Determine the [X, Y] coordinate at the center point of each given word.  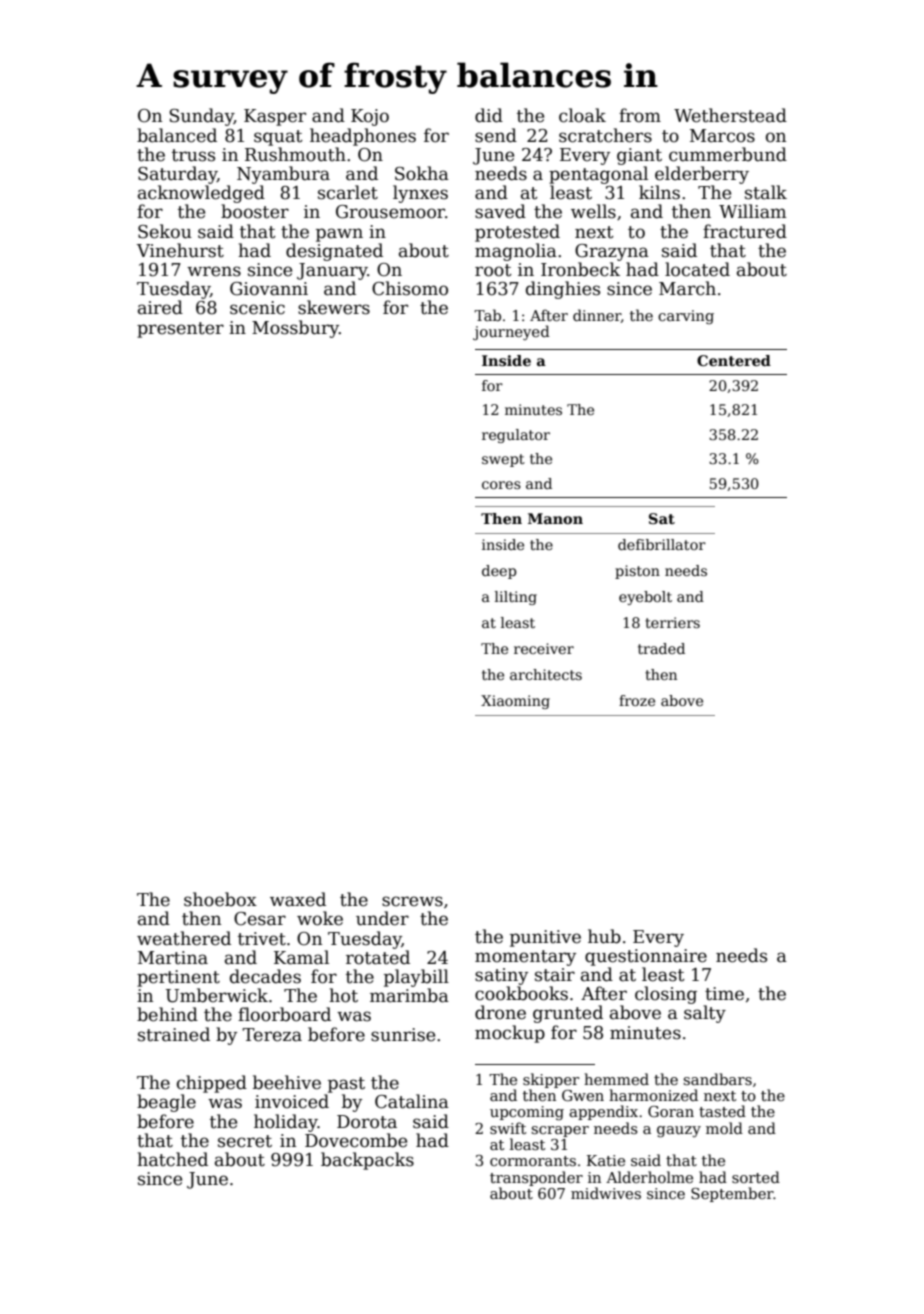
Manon [555, 518]
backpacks [367, 1161]
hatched [172, 1159]
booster [255, 211]
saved [500, 211]
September [732, 1194]
